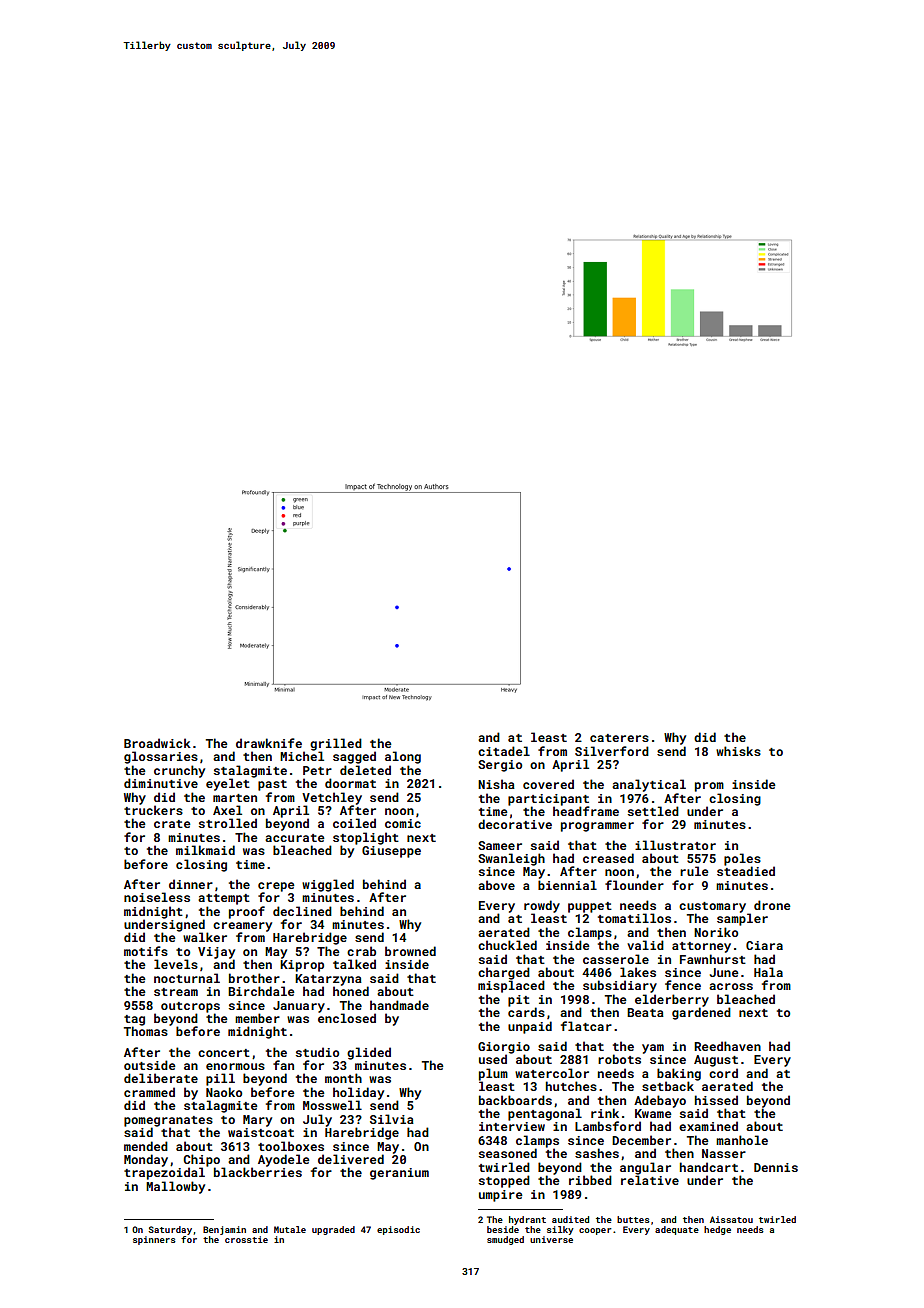 The image size is (924, 1308). Describe the element at coordinates (269, 743) in the image. I see `drawknife` at that location.
